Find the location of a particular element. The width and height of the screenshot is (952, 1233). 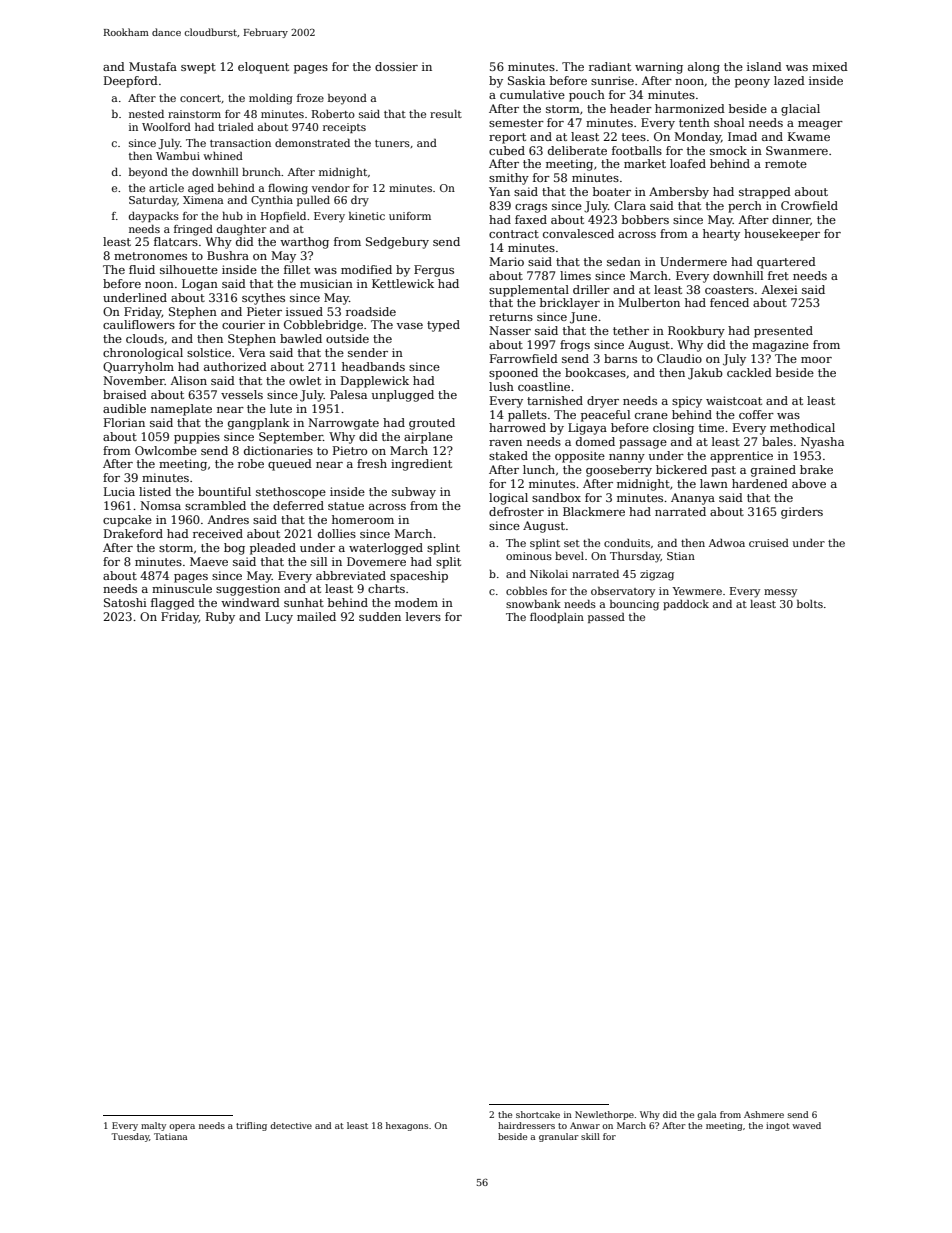

sandbox is located at coordinates (556, 497).
